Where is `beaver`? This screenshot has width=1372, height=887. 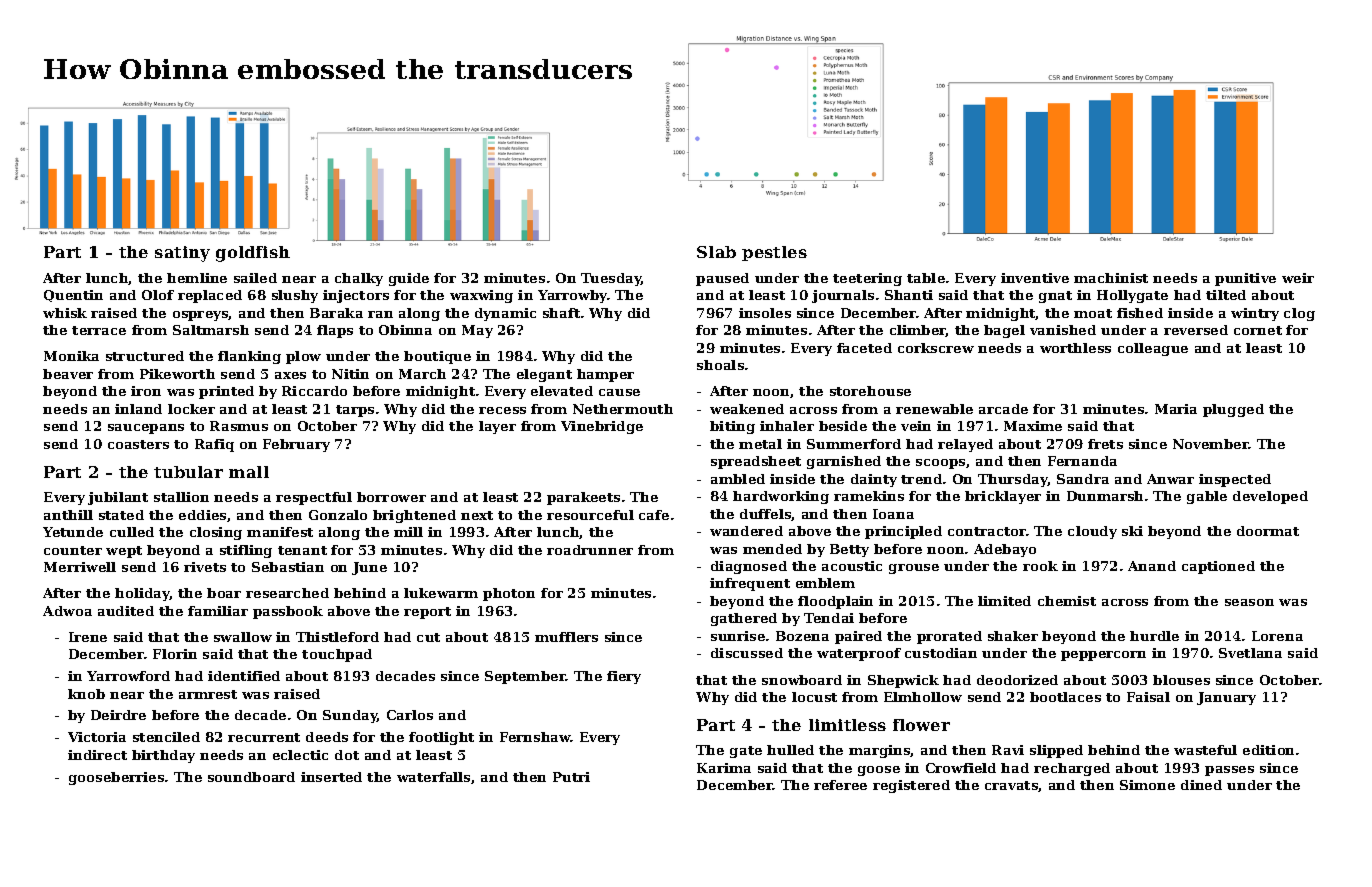 beaver is located at coordinates (68, 374).
